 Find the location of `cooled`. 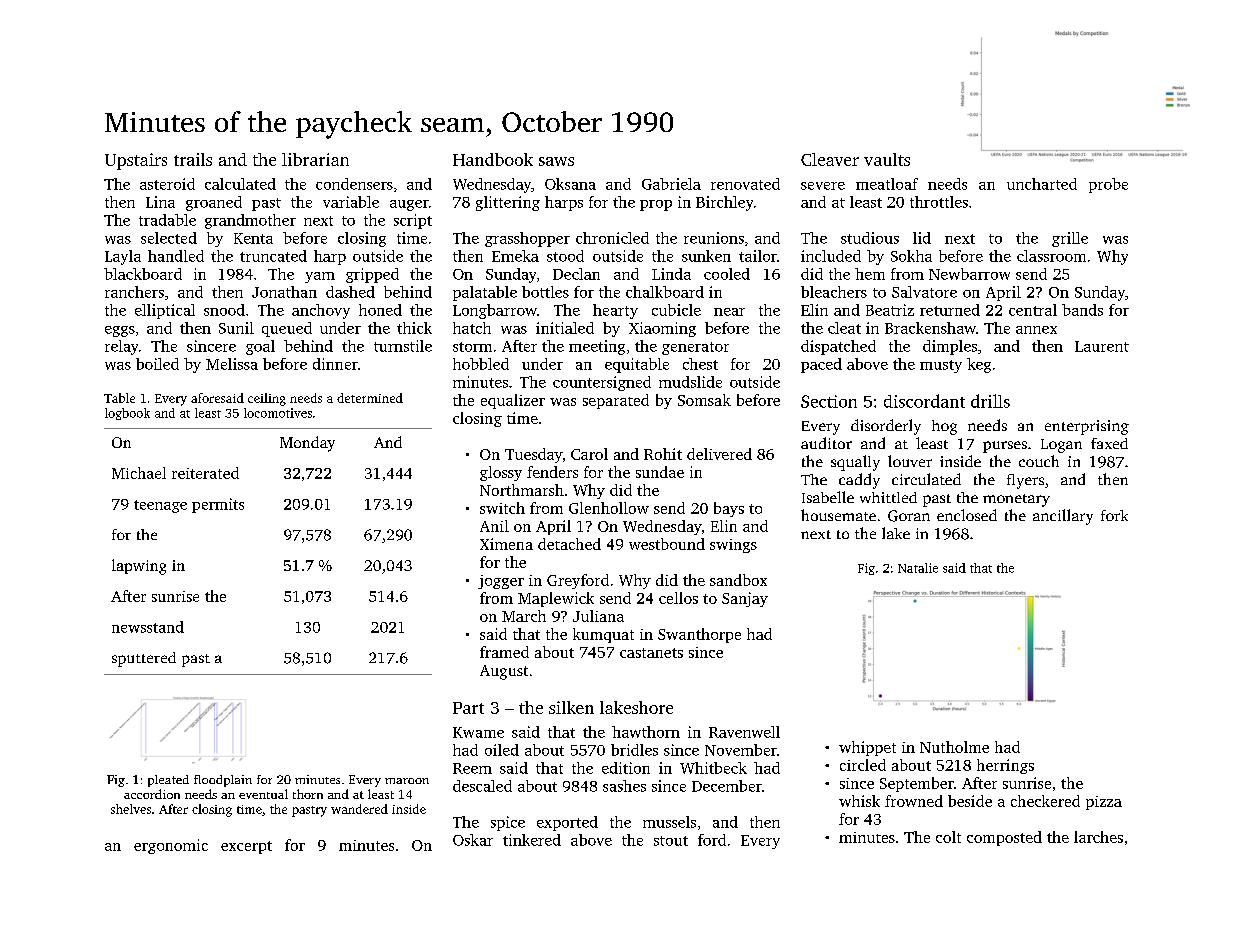

cooled is located at coordinates (727, 274).
